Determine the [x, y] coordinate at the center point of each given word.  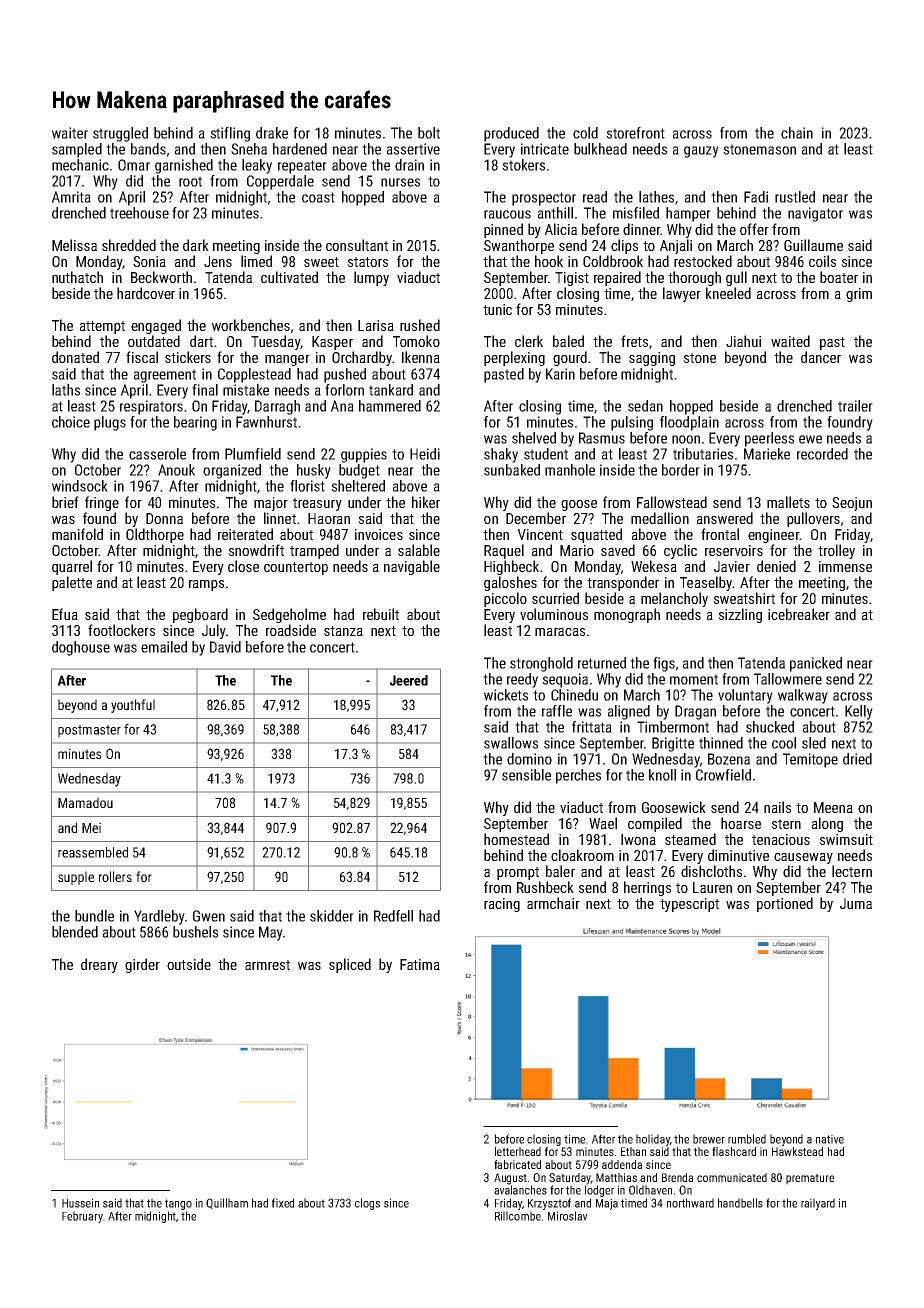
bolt [429, 133]
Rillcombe [518, 1216]
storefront [635, 133]
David [225, 647]
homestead [516, 839]
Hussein [80, 1203]
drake [272, 133]
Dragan [695, 712]
